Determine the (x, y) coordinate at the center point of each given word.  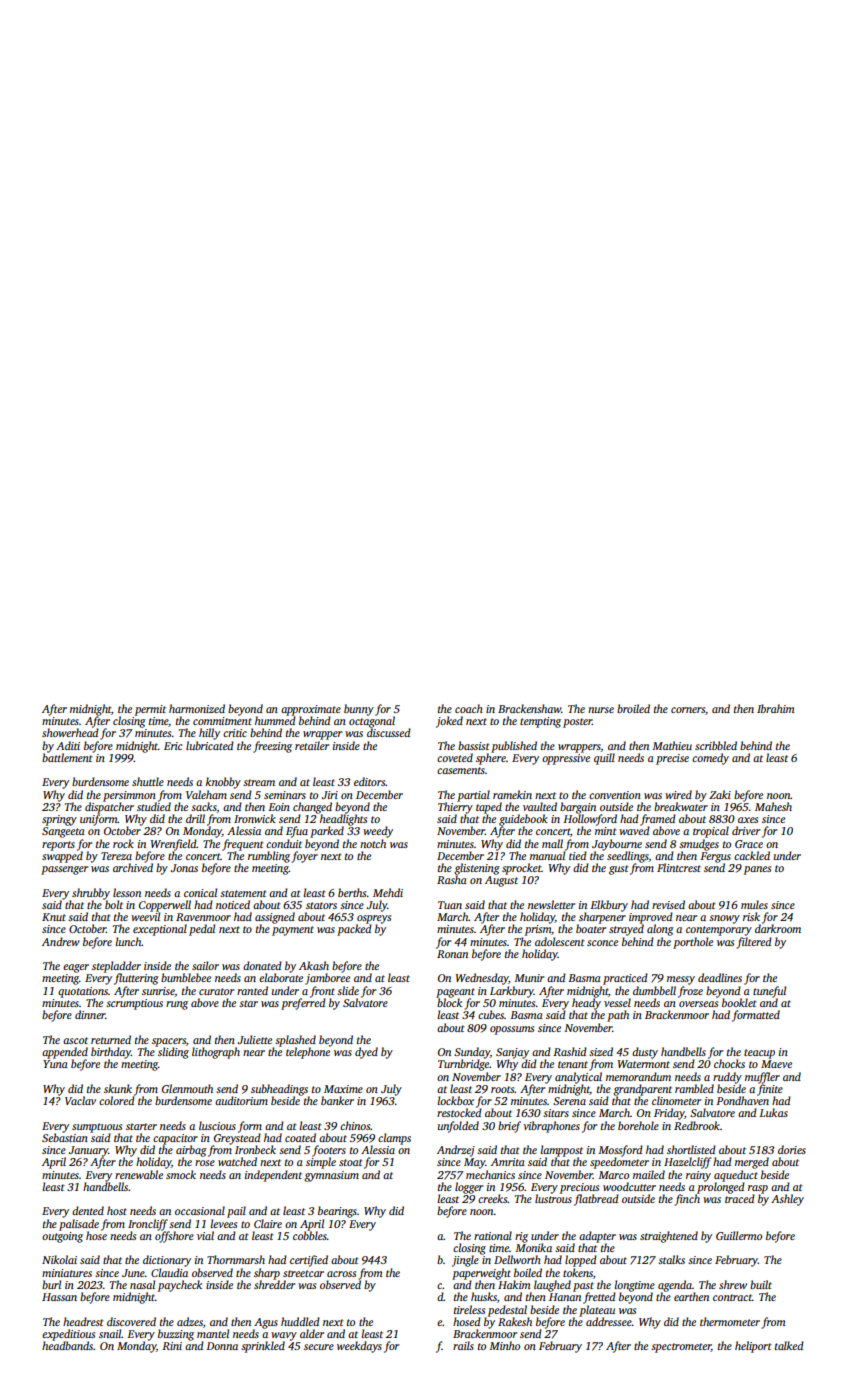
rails (463, 1345)
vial (205, 1235)
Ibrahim (775, 708)
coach (469, 708)
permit (150, 710)
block (449, 1002)
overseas (698, 1004)
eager (76, 968)
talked (789, 1345)
